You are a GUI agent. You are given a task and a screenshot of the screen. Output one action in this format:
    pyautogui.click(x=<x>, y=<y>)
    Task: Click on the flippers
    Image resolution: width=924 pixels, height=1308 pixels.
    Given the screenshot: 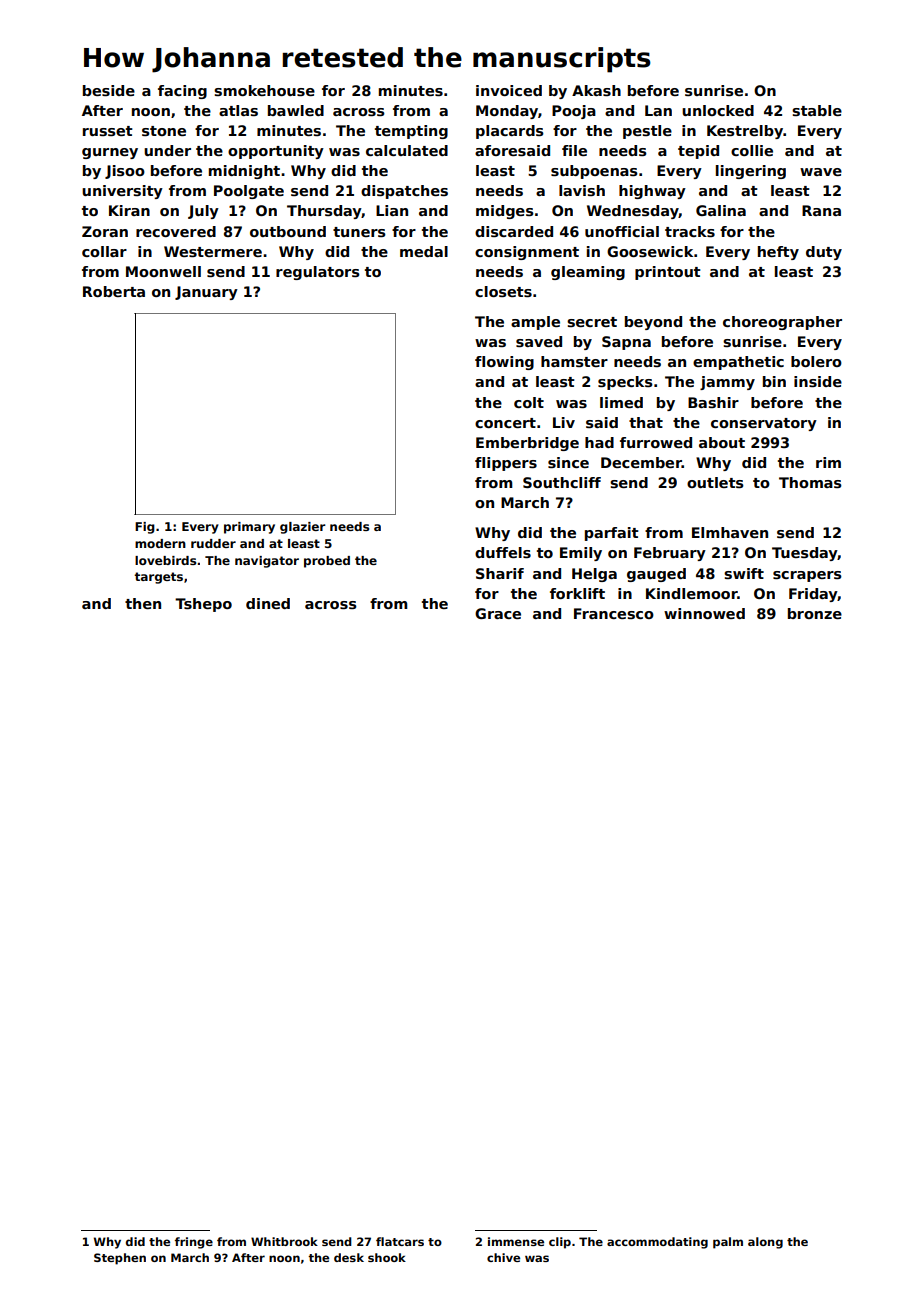 What is the action you would take?
    pyautogui.click(x=506, y=464)
